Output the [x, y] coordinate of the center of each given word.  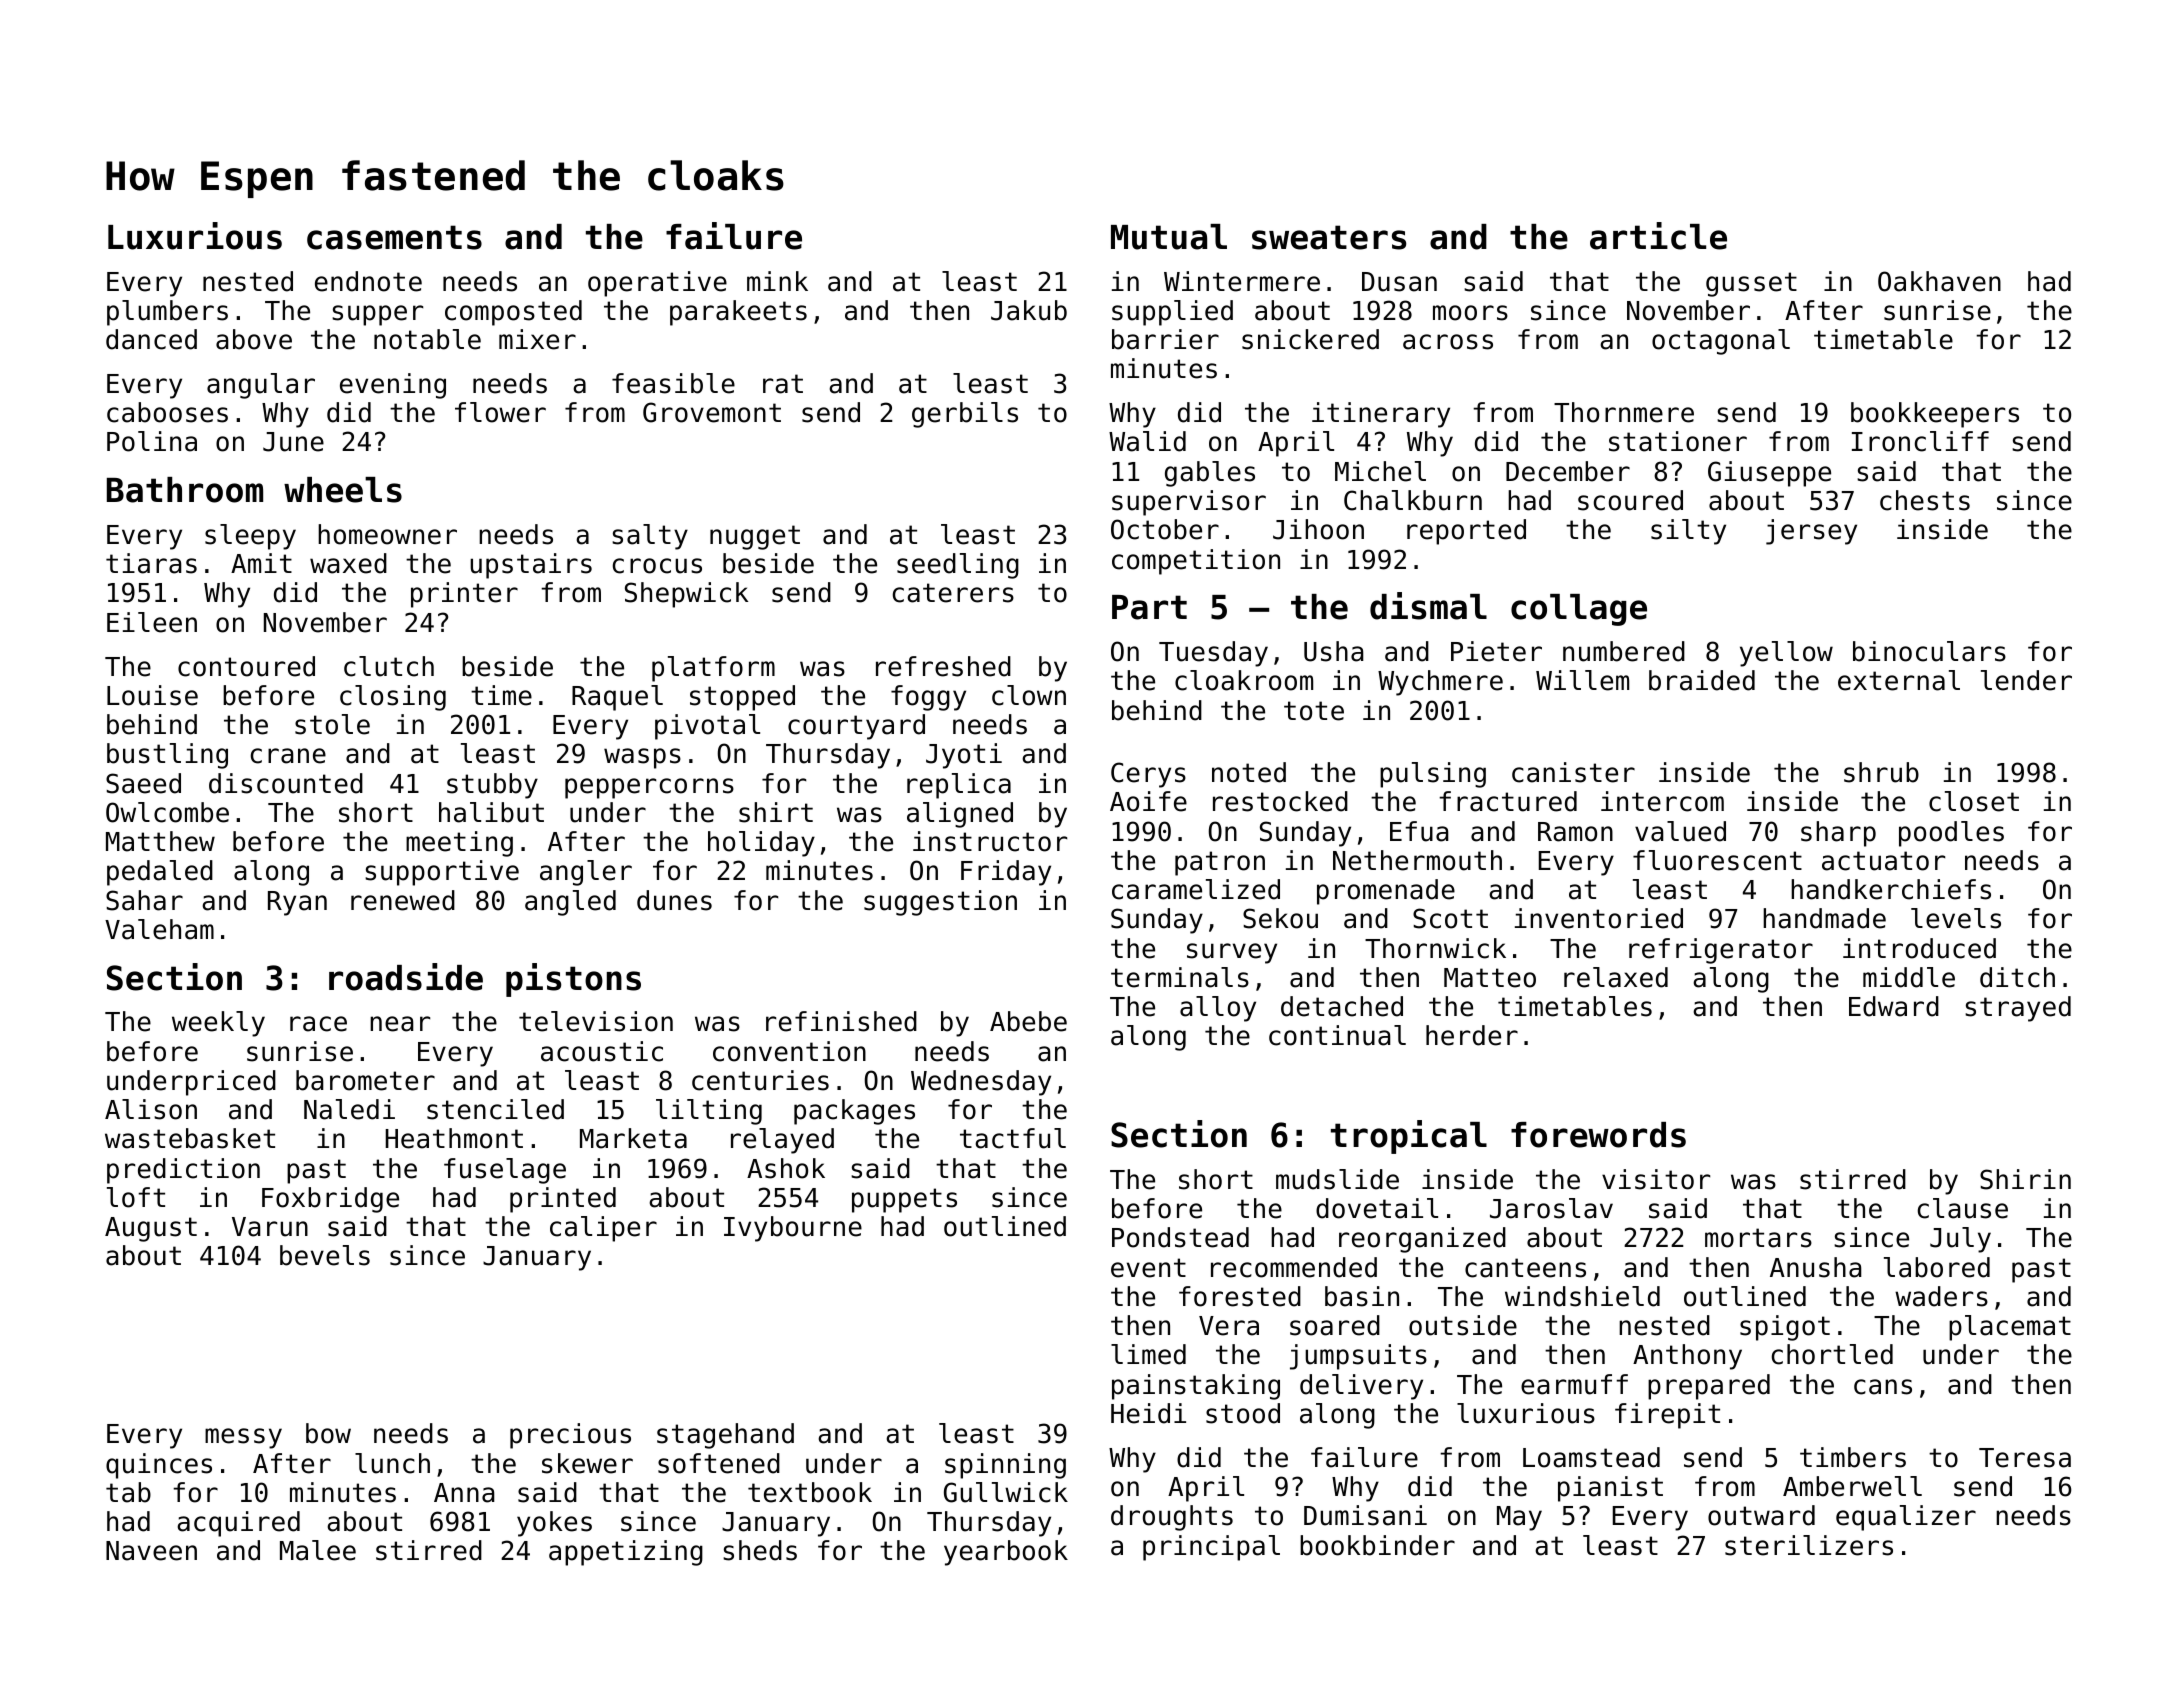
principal [1211, 1548]
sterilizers [1809, 1545]
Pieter [1496, 651]
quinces [159, 1466]
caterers [953, 593]
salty [650, 537]
